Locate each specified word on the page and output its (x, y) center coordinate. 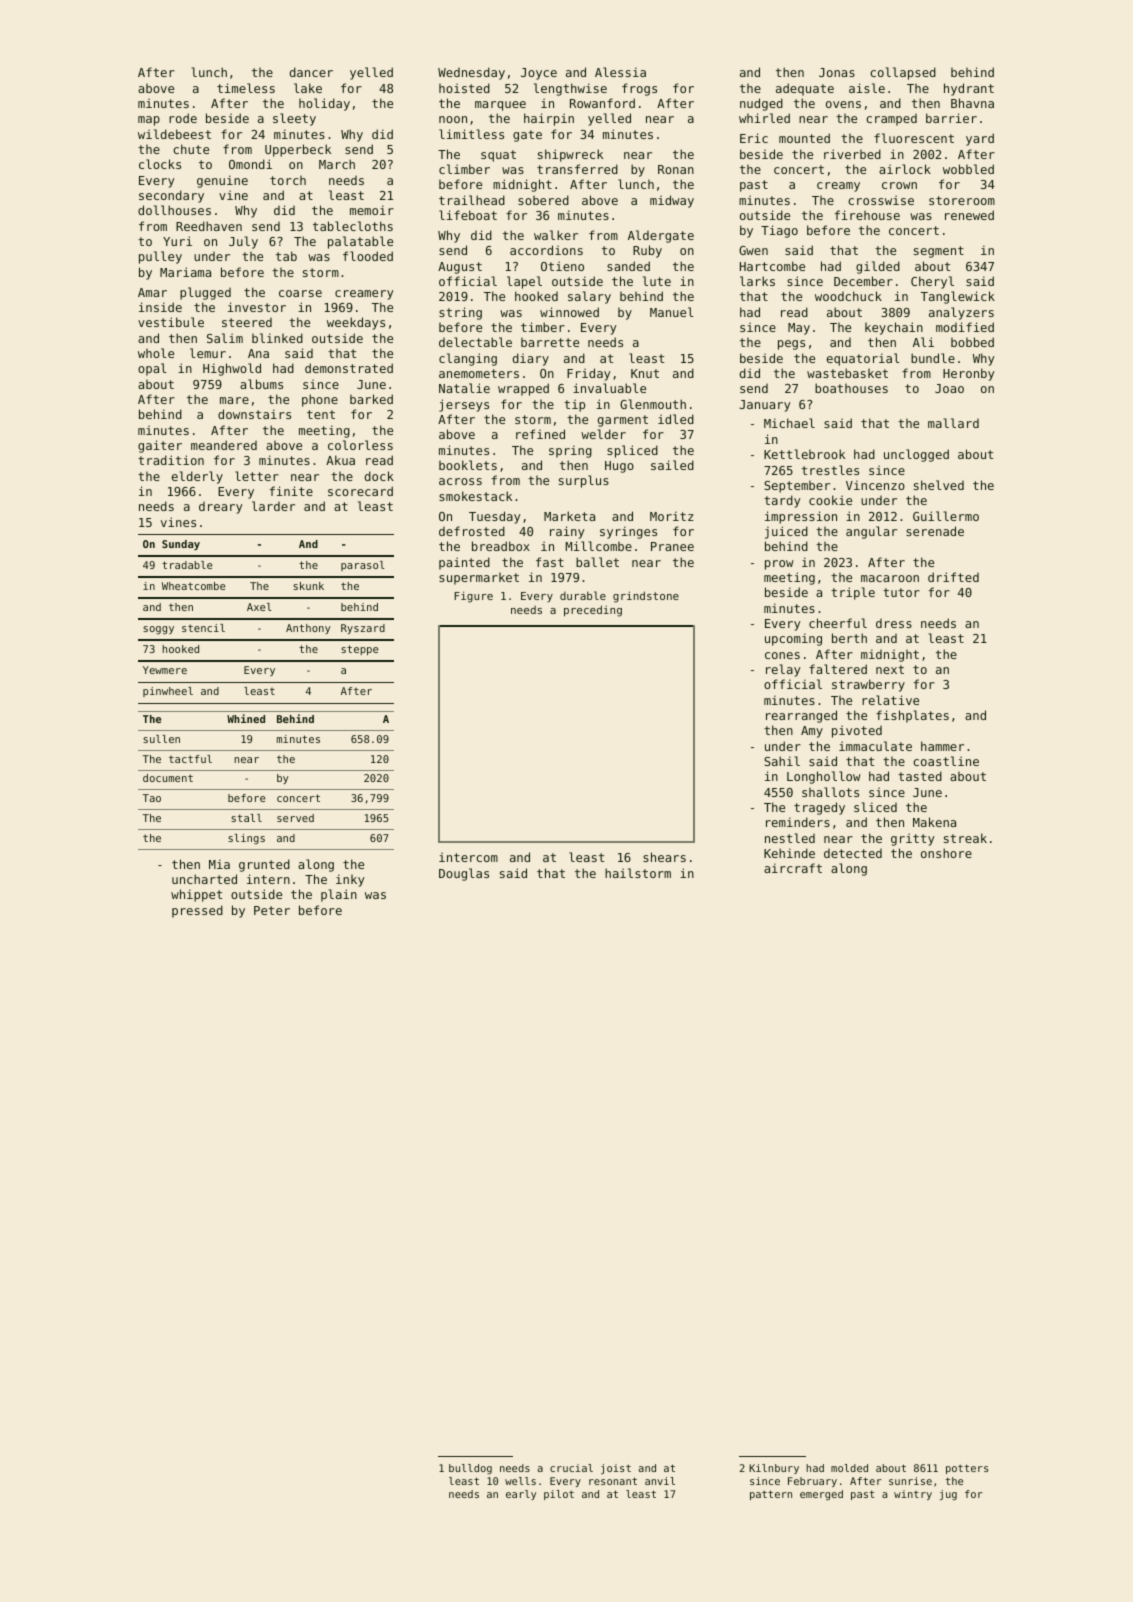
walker (556, 235)
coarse (300, 293)
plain (339, 895)
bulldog (470, 1469)
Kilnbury (774, 1469)
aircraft (793, 868)
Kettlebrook (804, 454)
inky (350, 880)
